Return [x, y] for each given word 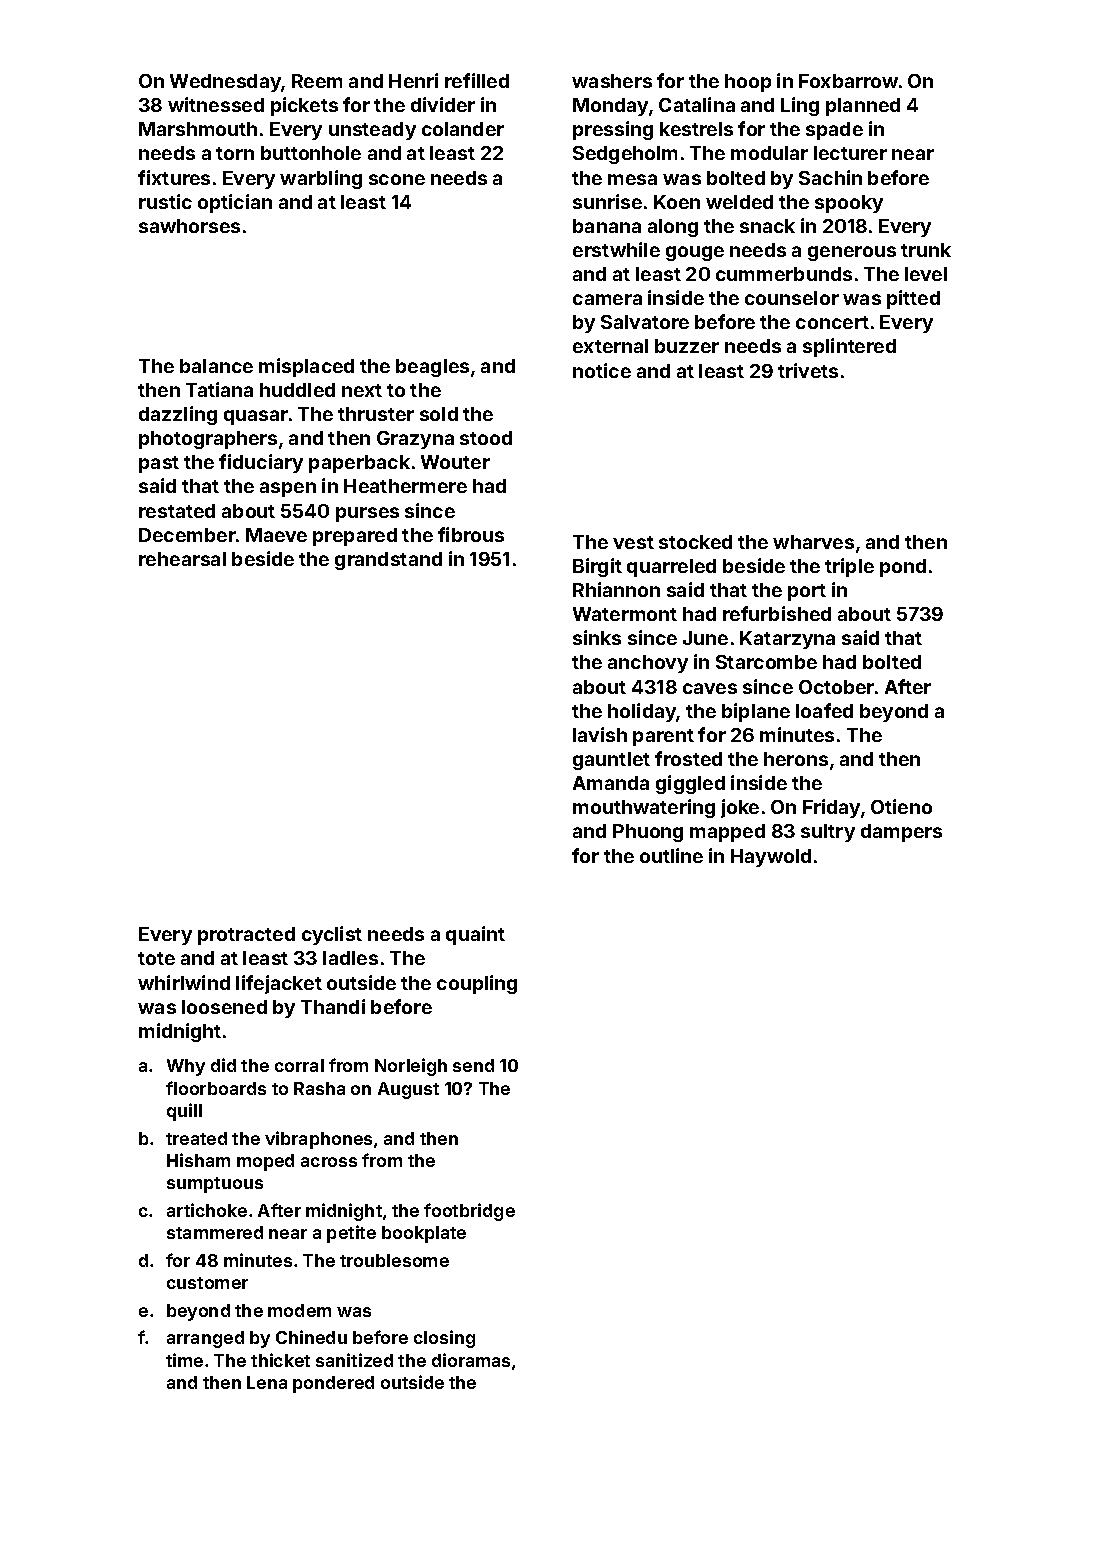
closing [444, 1339]
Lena [267, 1382]
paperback [359, 464]
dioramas [471, 1360]
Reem [317, 81]
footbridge [469, 1212]
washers [612, 81]
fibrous [471, 534]
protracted [246, 936]
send [473, 1065]
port [807, 592]
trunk [926, 250]
